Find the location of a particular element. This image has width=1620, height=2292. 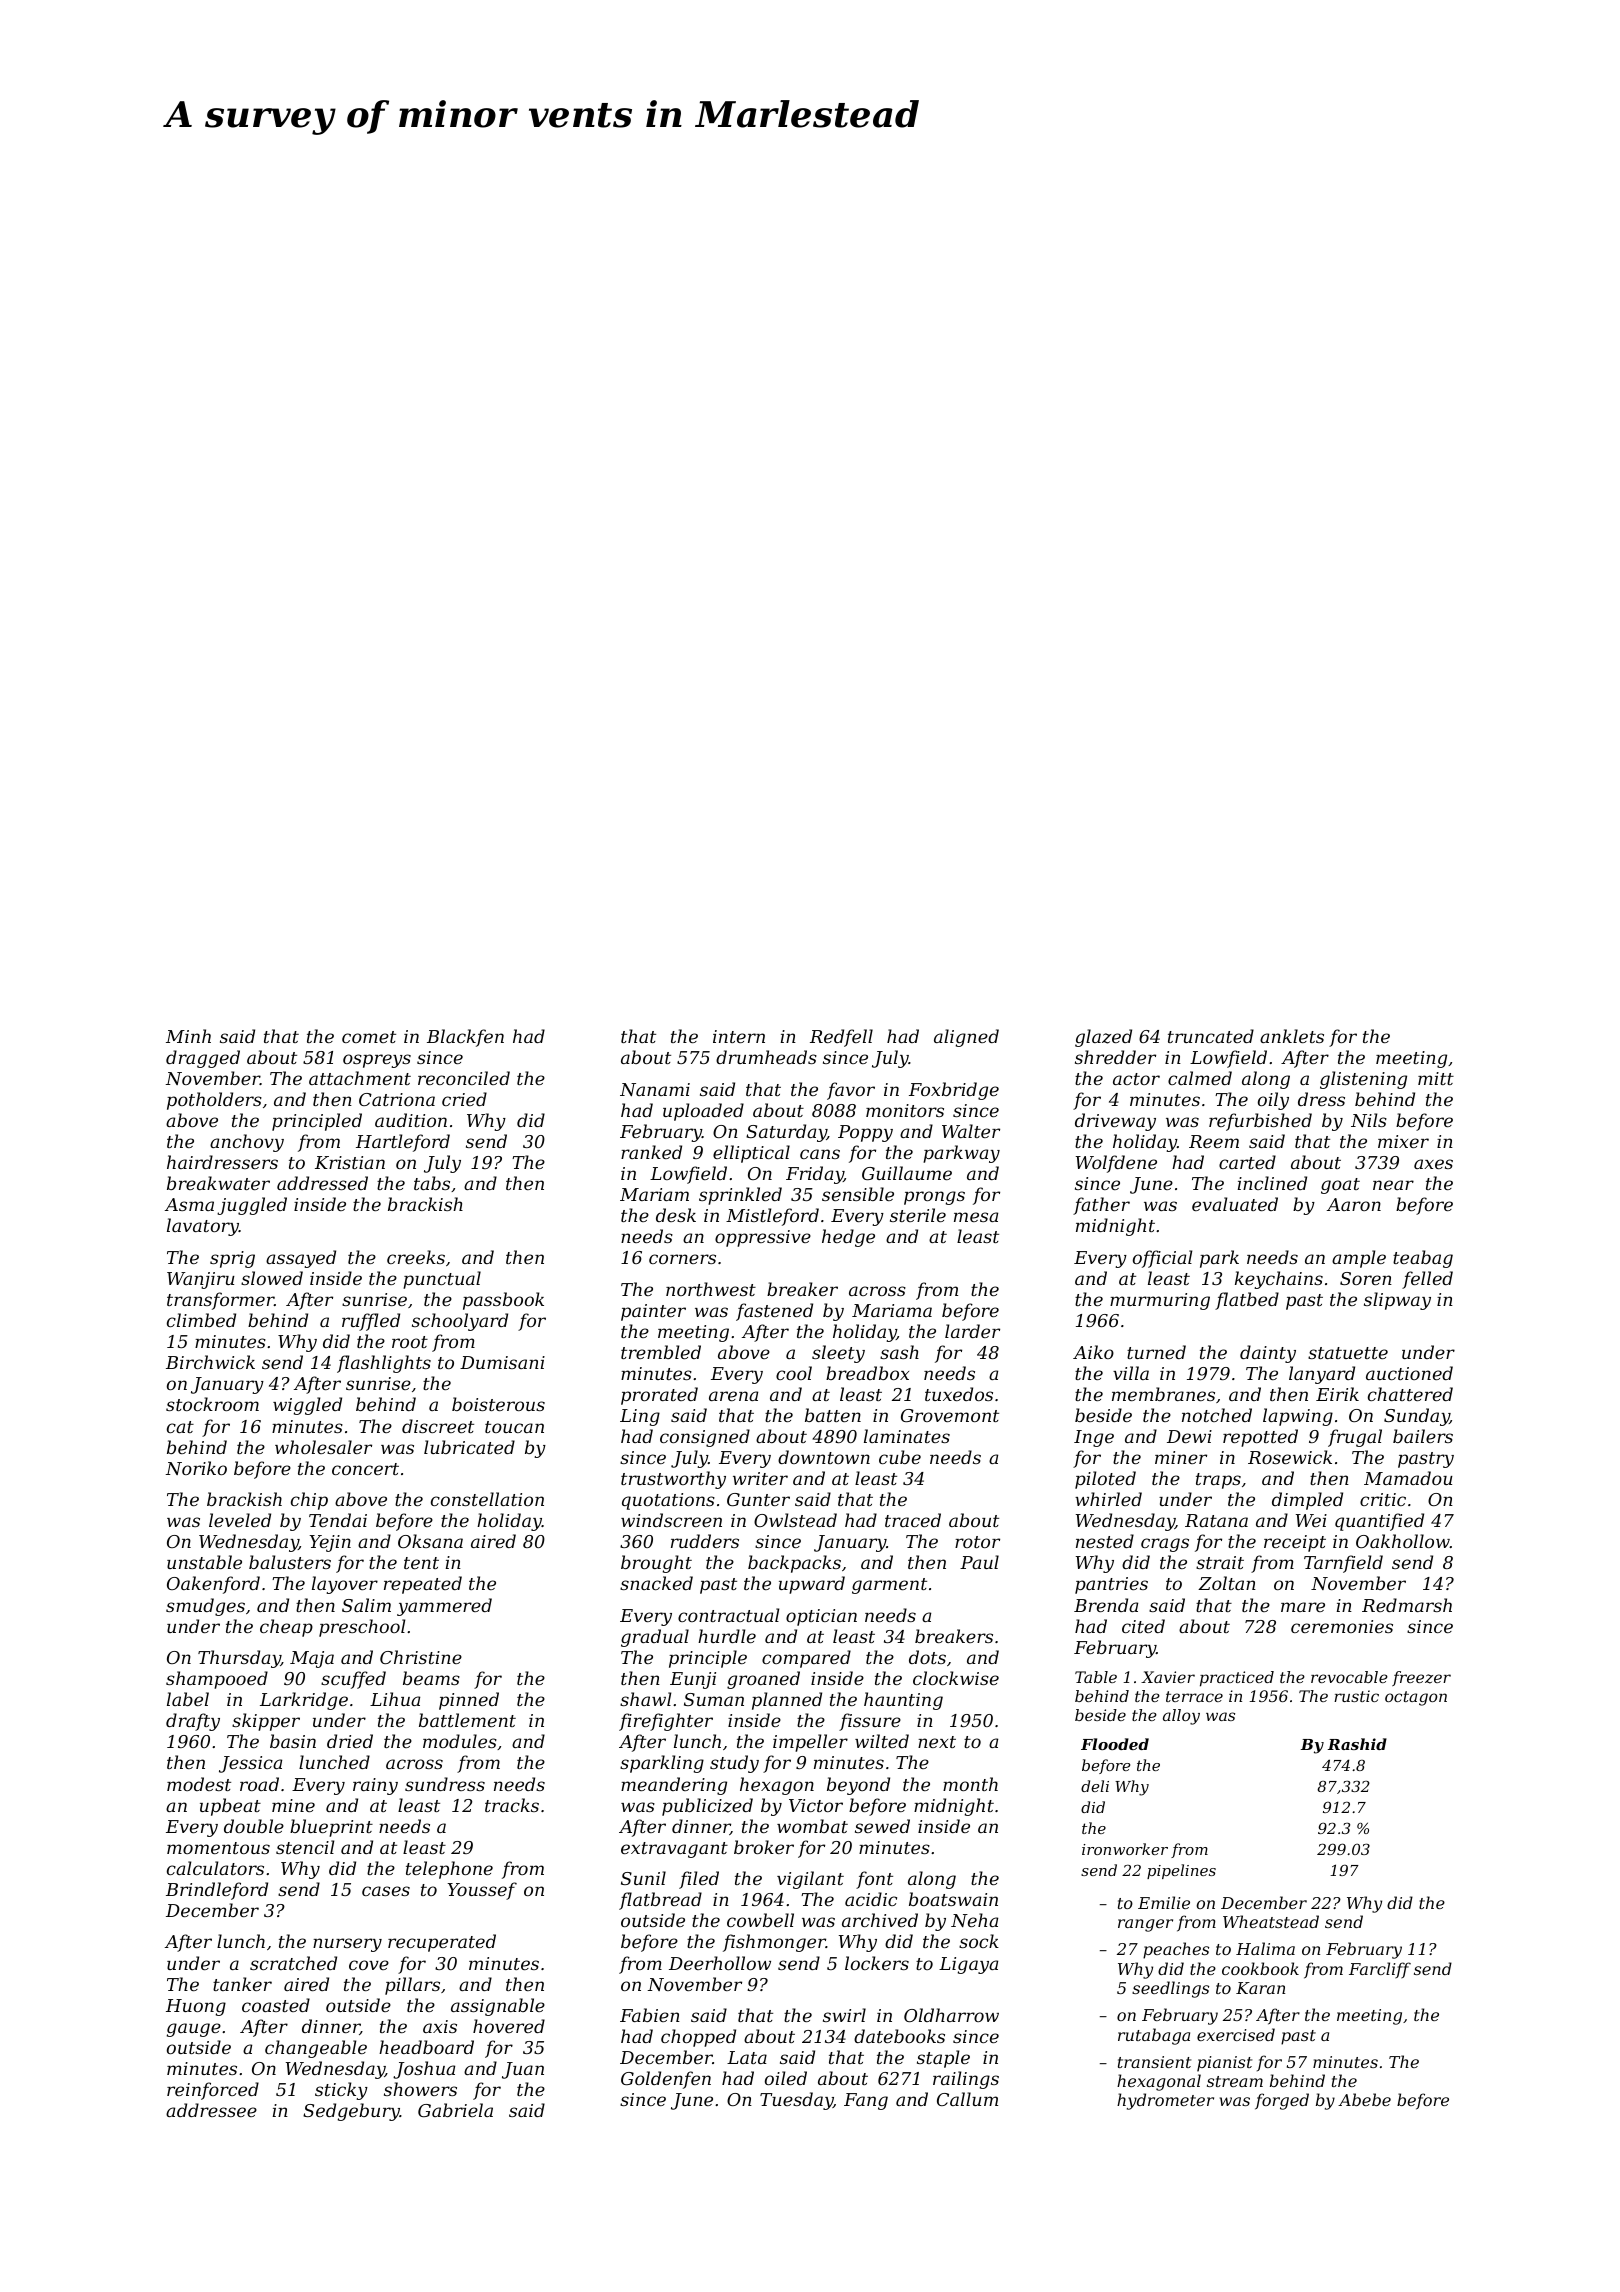

Hartleford is located at coordinates (403, 1143).
